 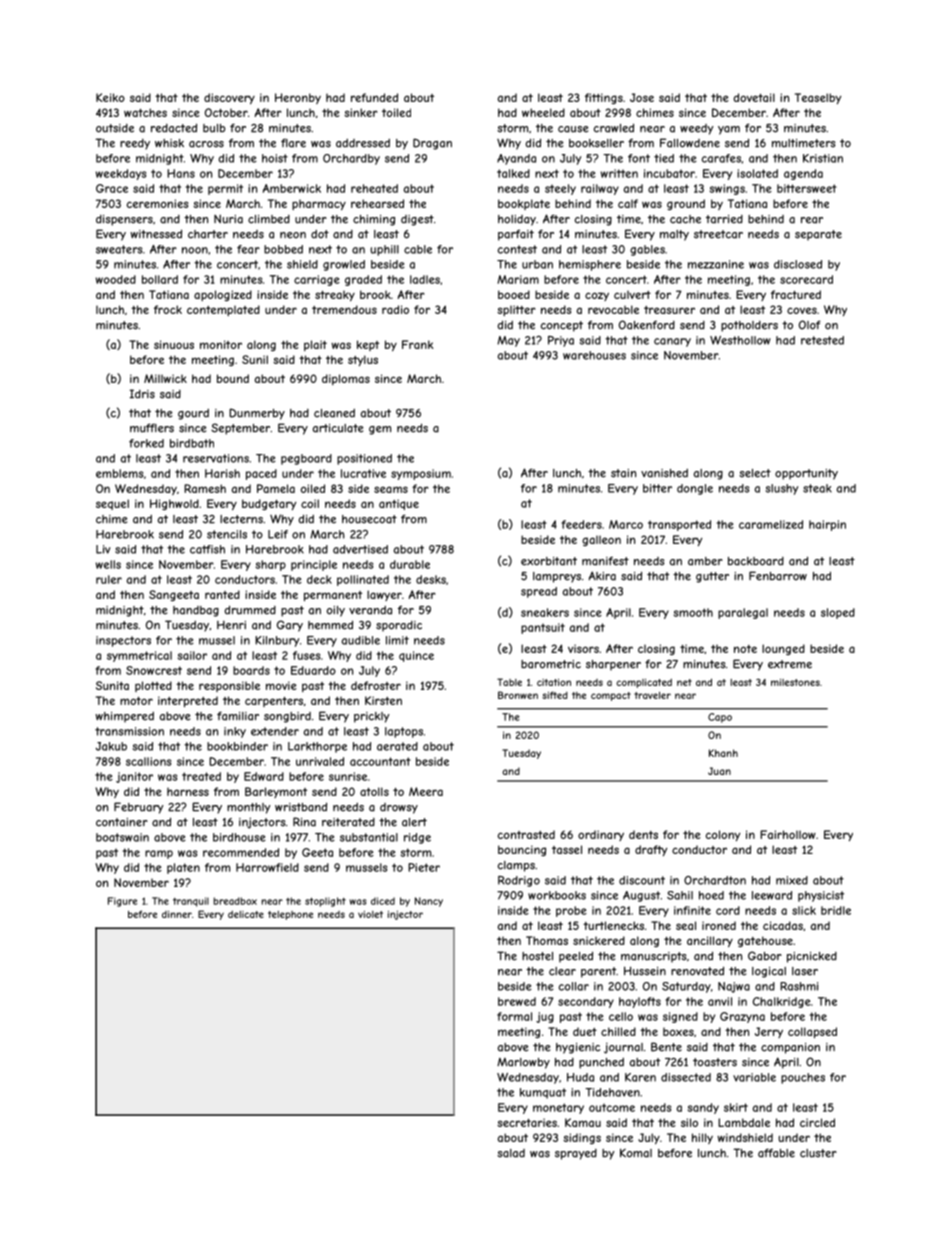 I want to click on addressed, so click(x=363, y=143).
